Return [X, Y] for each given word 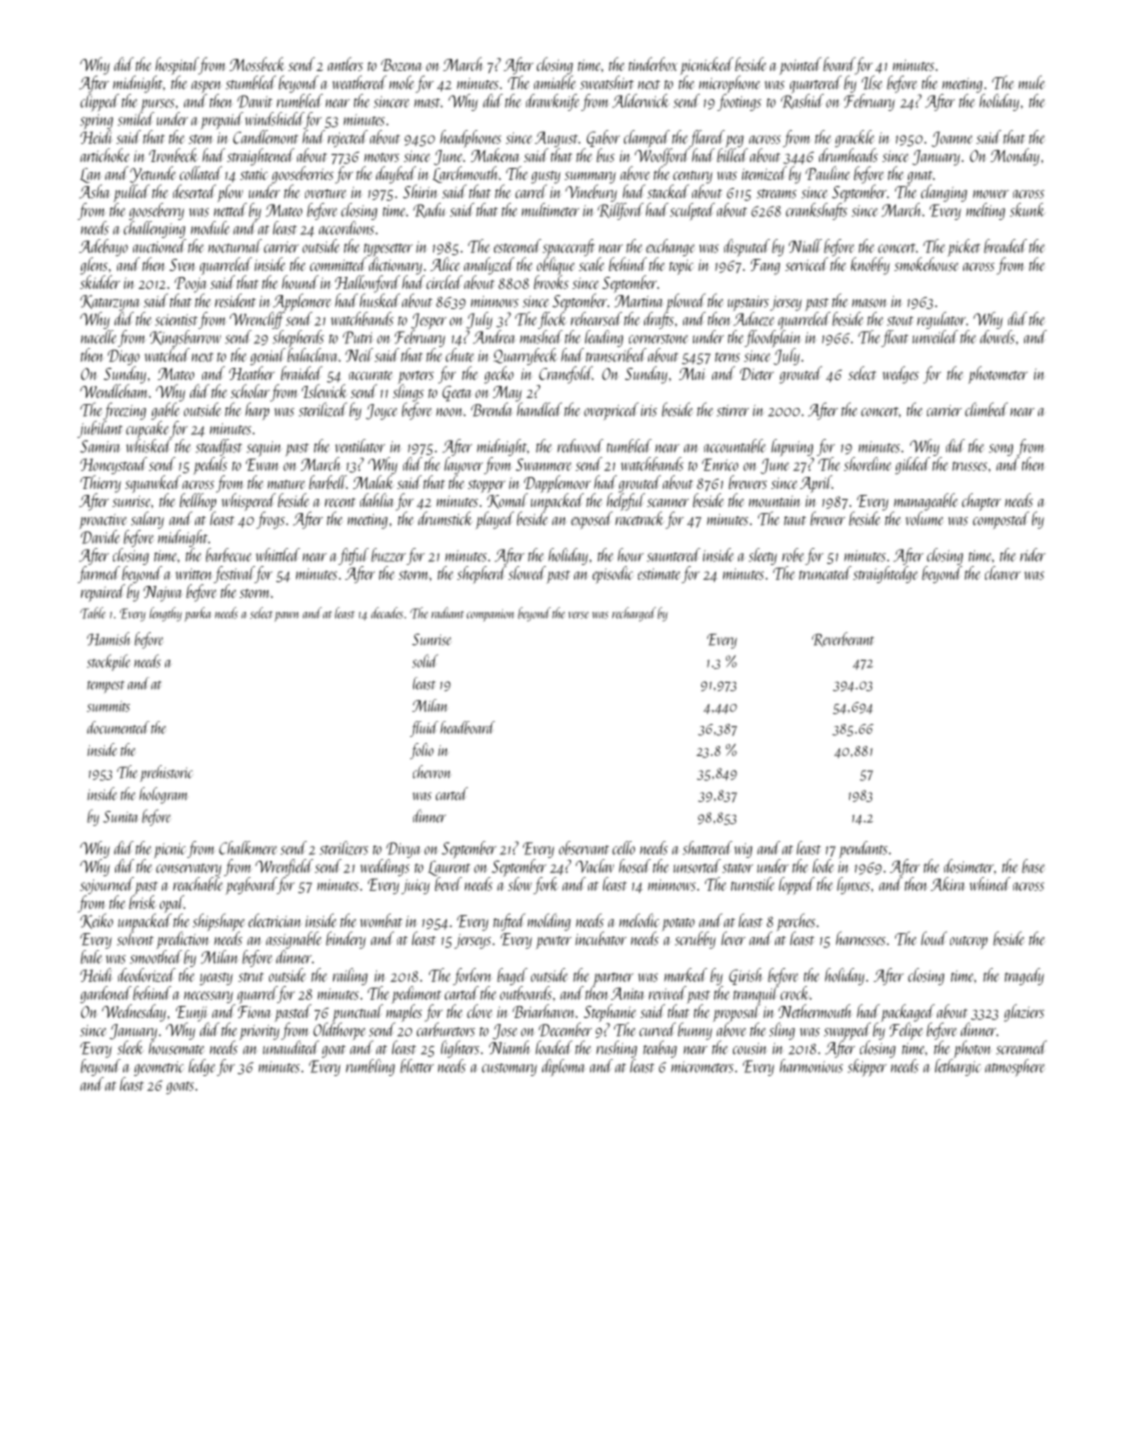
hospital [177, 66]
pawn [286, 617]
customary [509, 1069]
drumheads [848, 155]
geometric [159, 1068]
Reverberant [843, 639]
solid [425, 661]
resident [235, 300]
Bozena [402, 65]
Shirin [420, 191]
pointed [800, 66]
